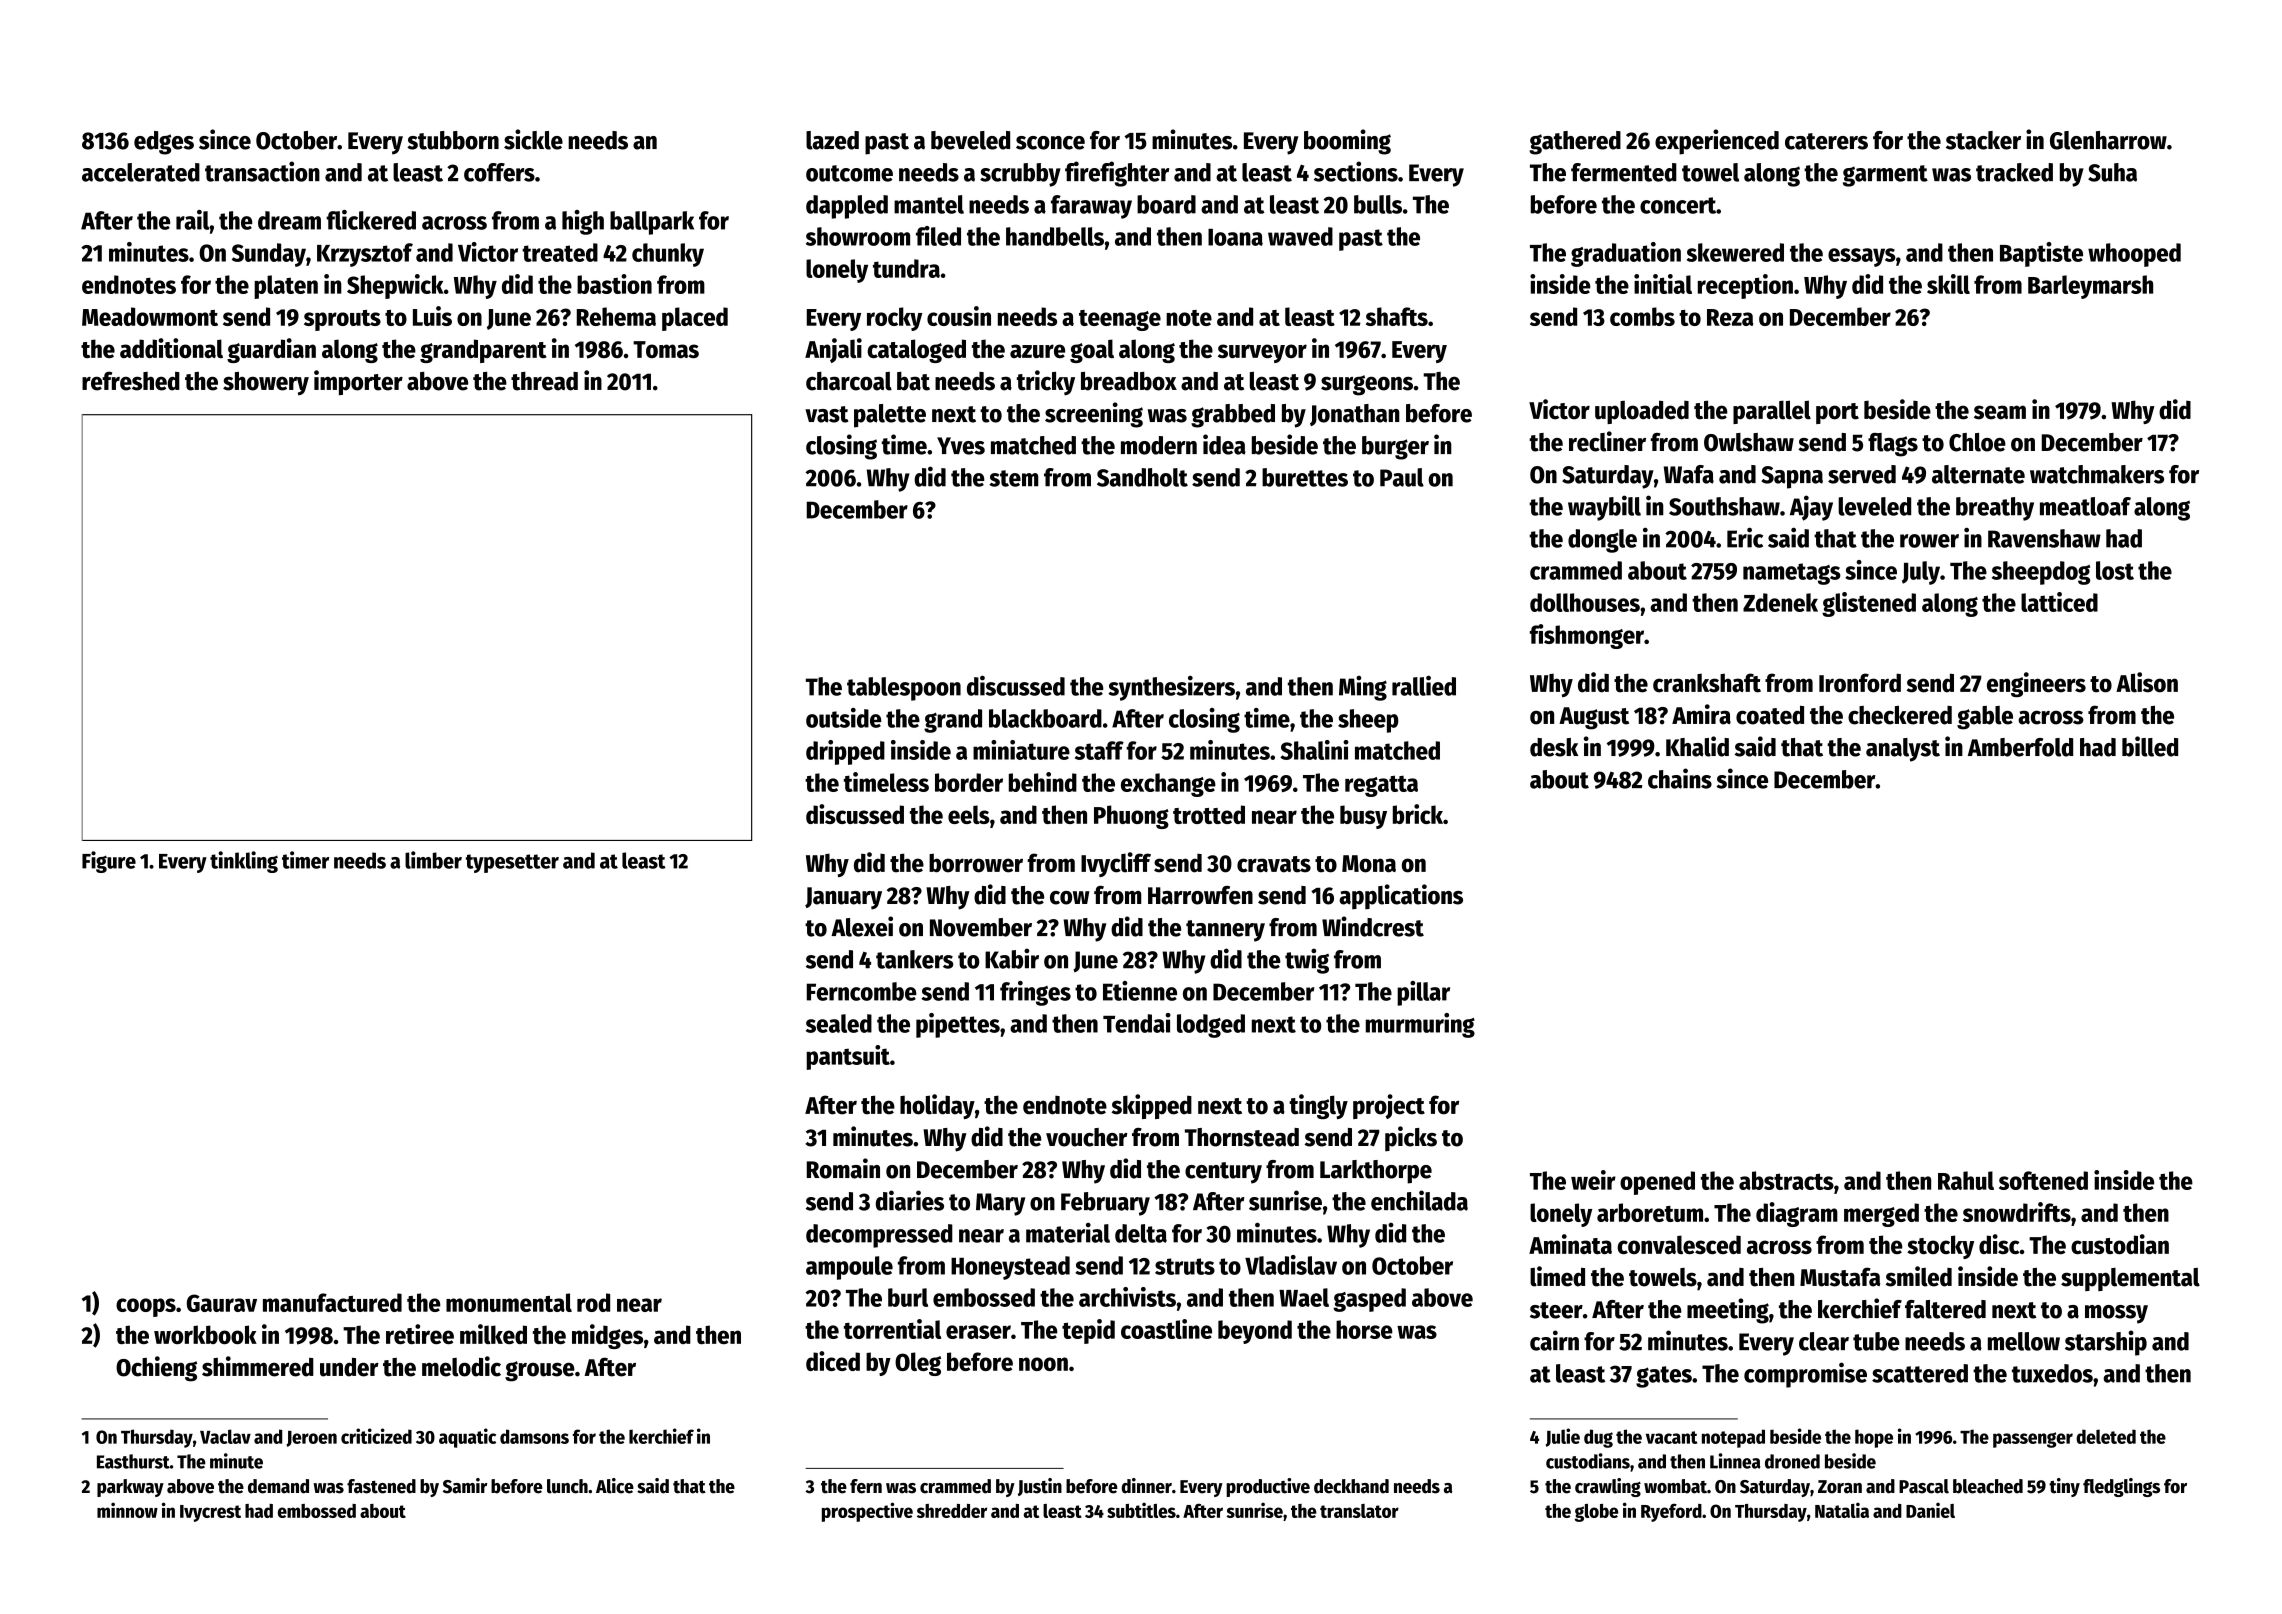 This page has width=2282, height=1614. What do you see at coordinates (2147, 682) in the page?
I see `Alison` at bounding box center [2147, 682].
